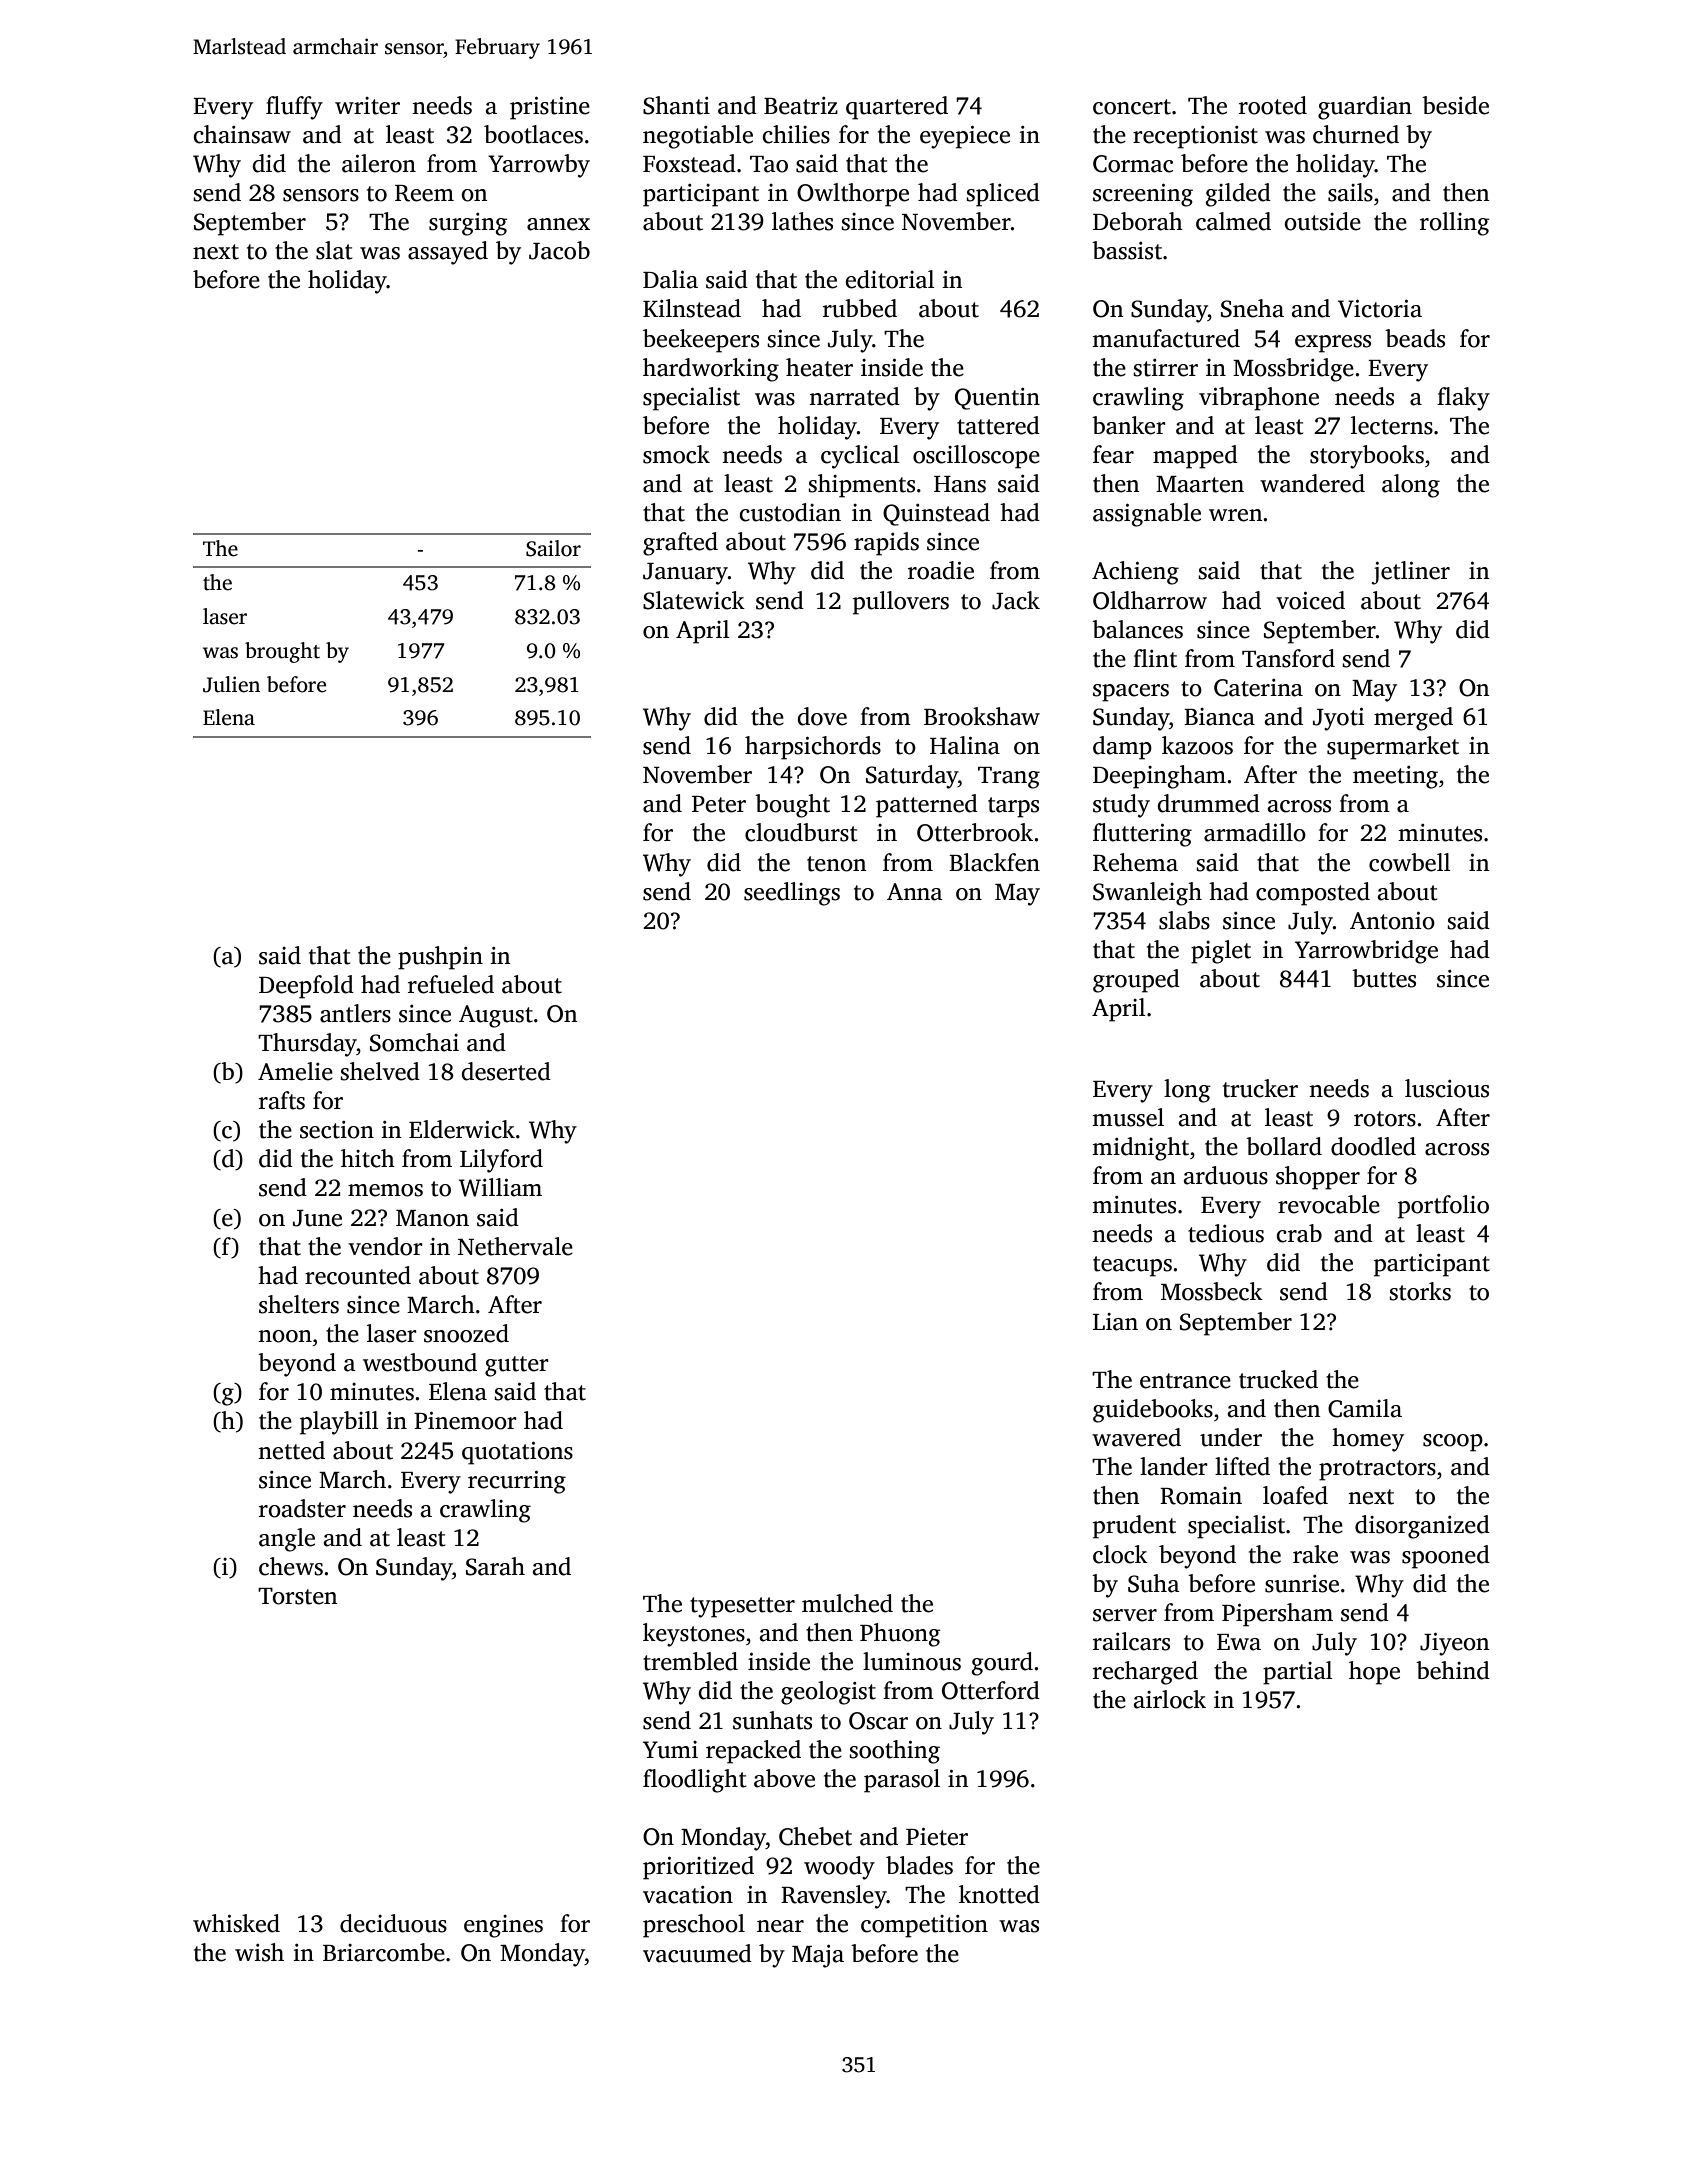 This document has width=1683, height=2178. I want to click on Phuong, so click(900, 1635).
